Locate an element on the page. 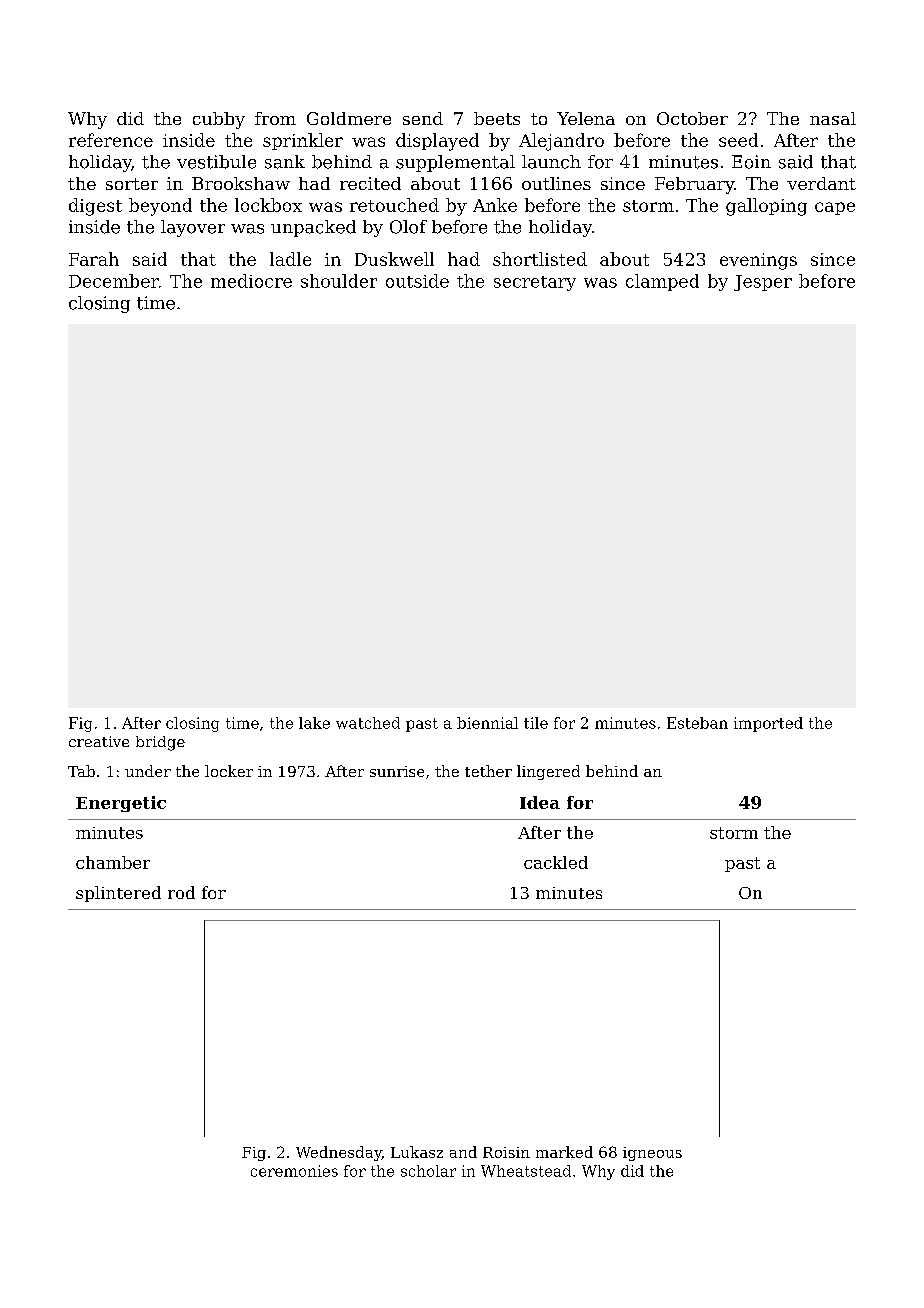 The height and width of the document is (1308, 924). October is located at coordinates (692, 118).
